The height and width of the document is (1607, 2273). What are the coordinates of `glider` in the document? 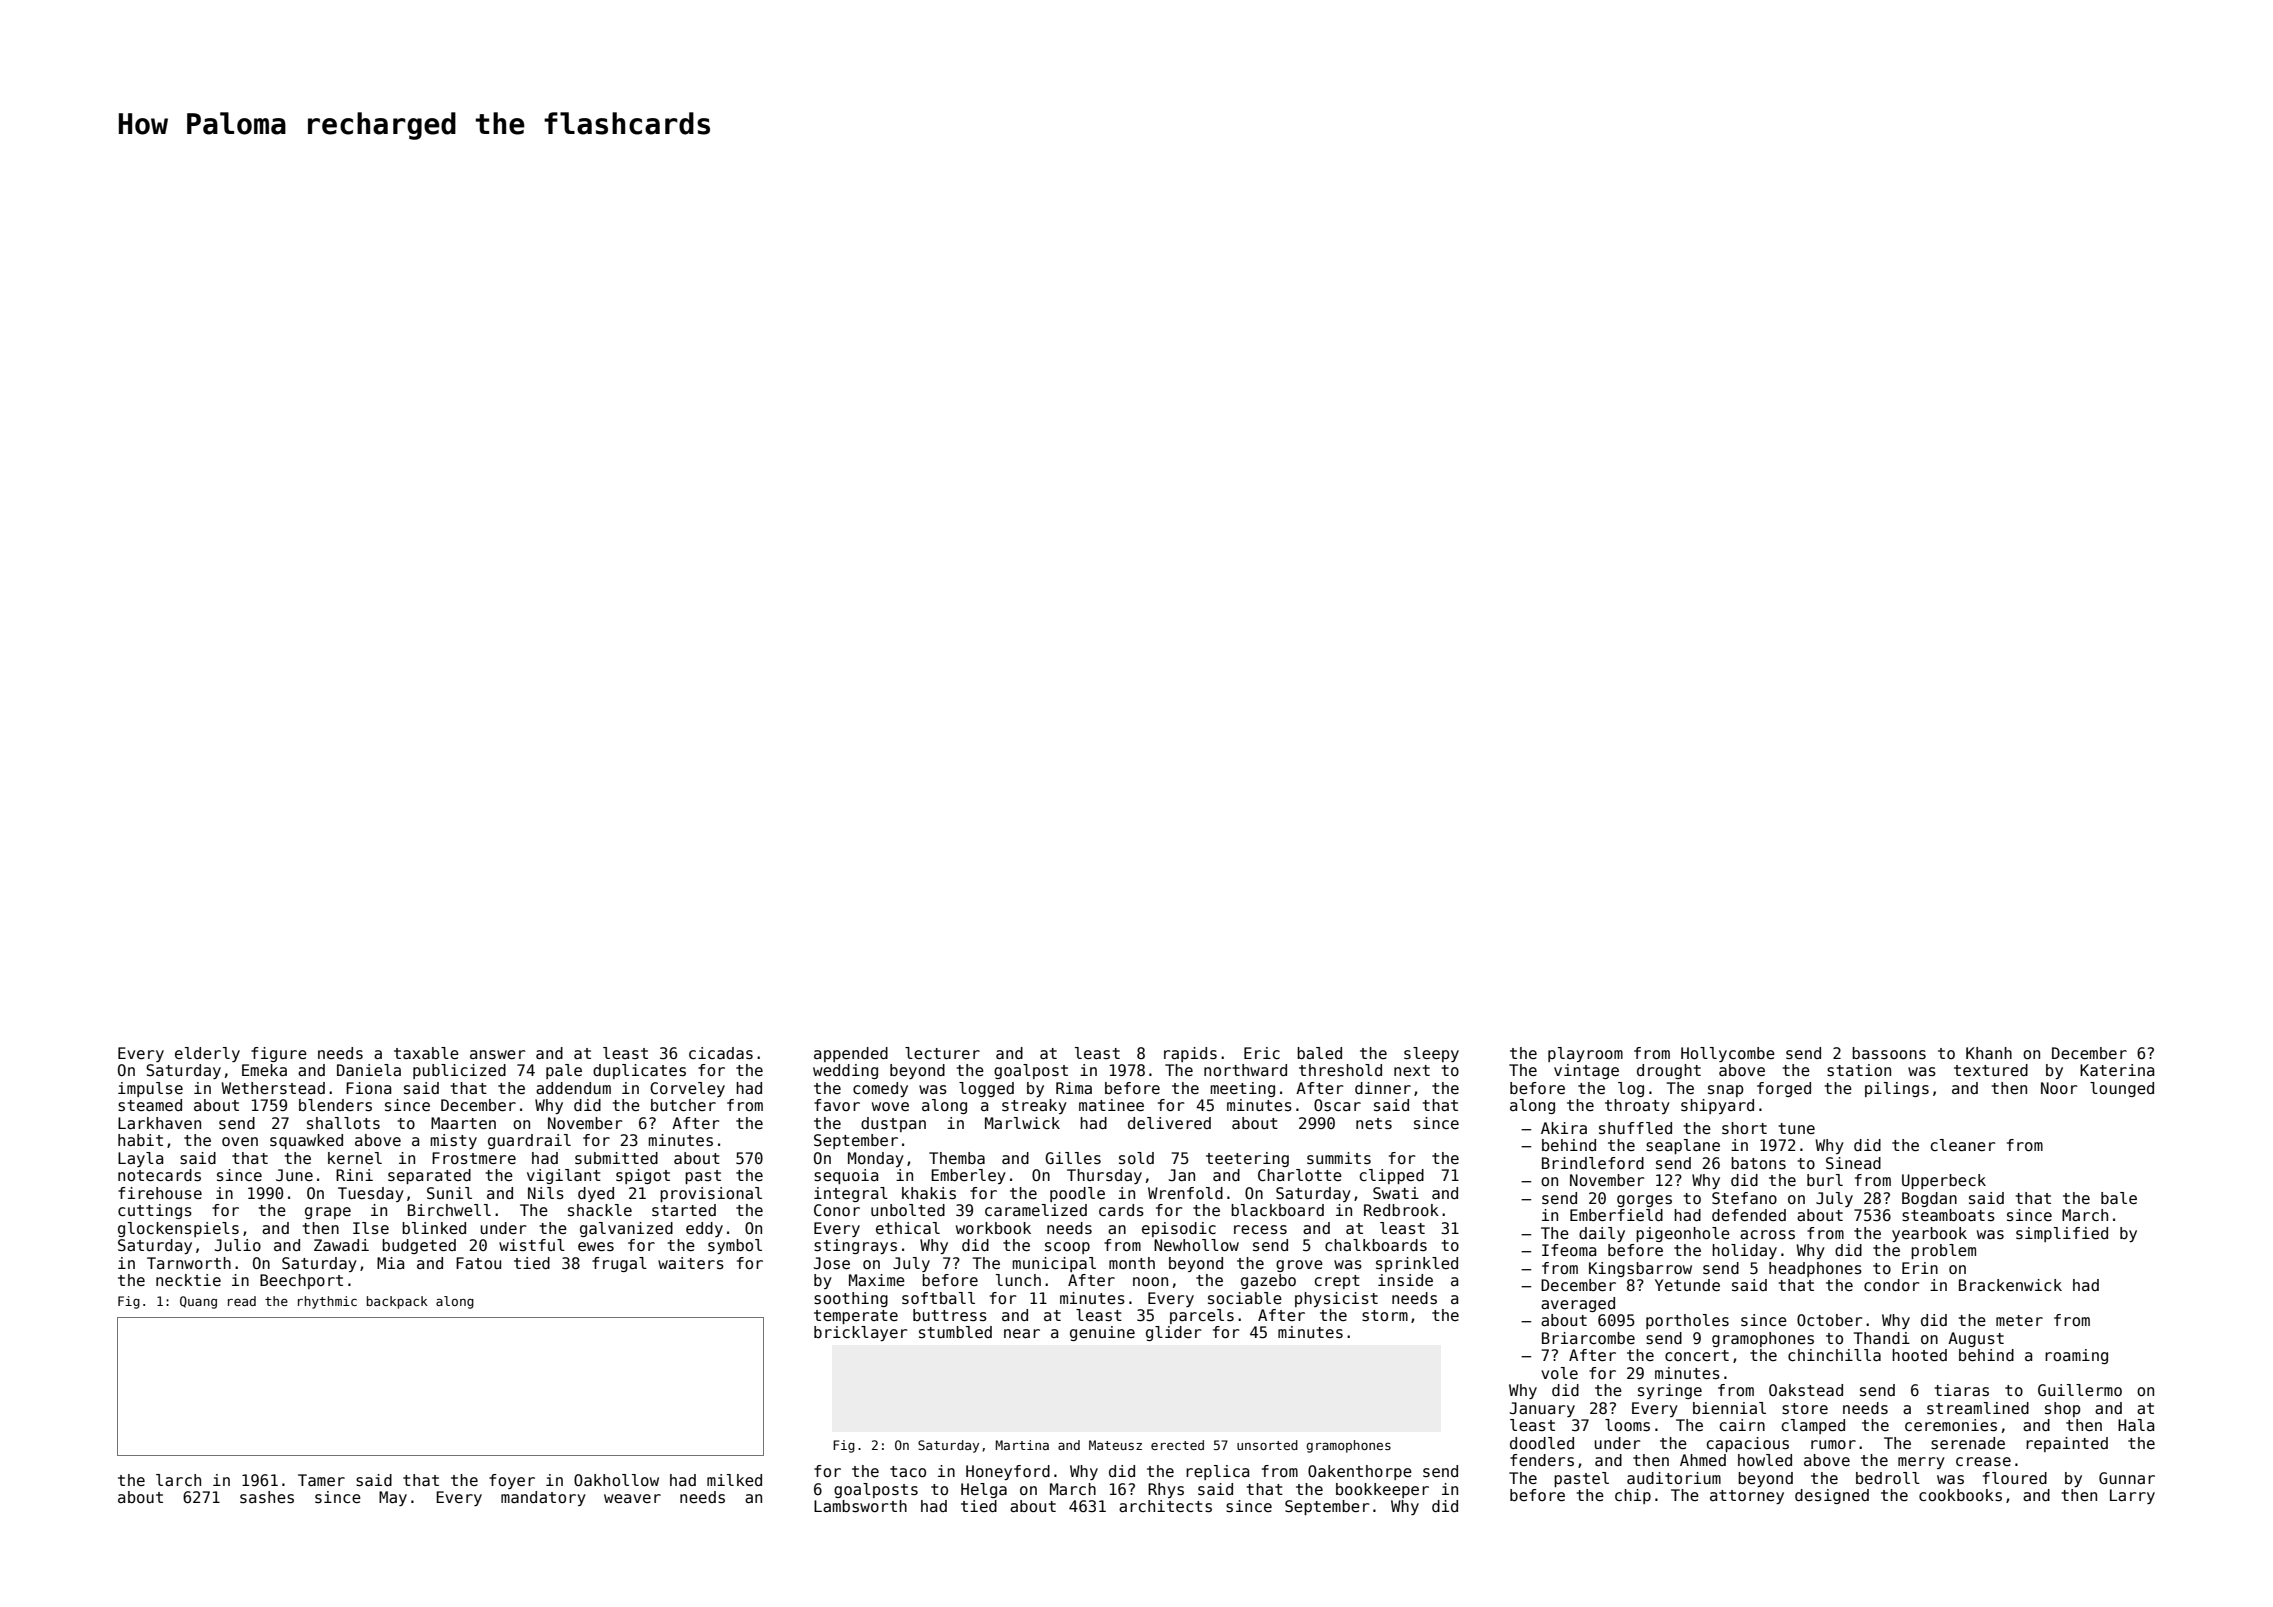 It's located at (1174, 1333).
